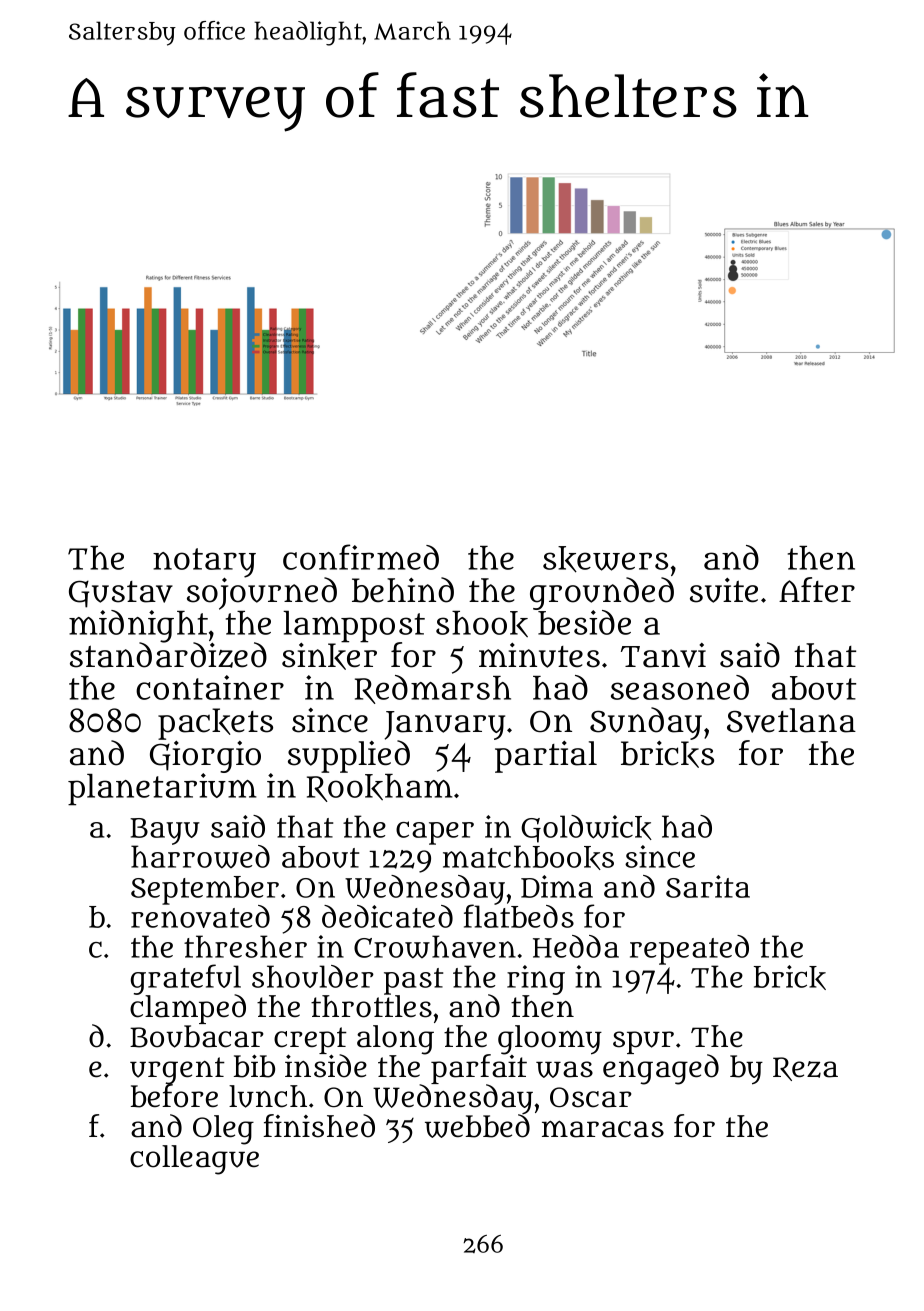 The height and width of the screenshot is (1311, 924). Describe the element at coordinates (546, 757) in the screenshot. I see `partial` at that location.
